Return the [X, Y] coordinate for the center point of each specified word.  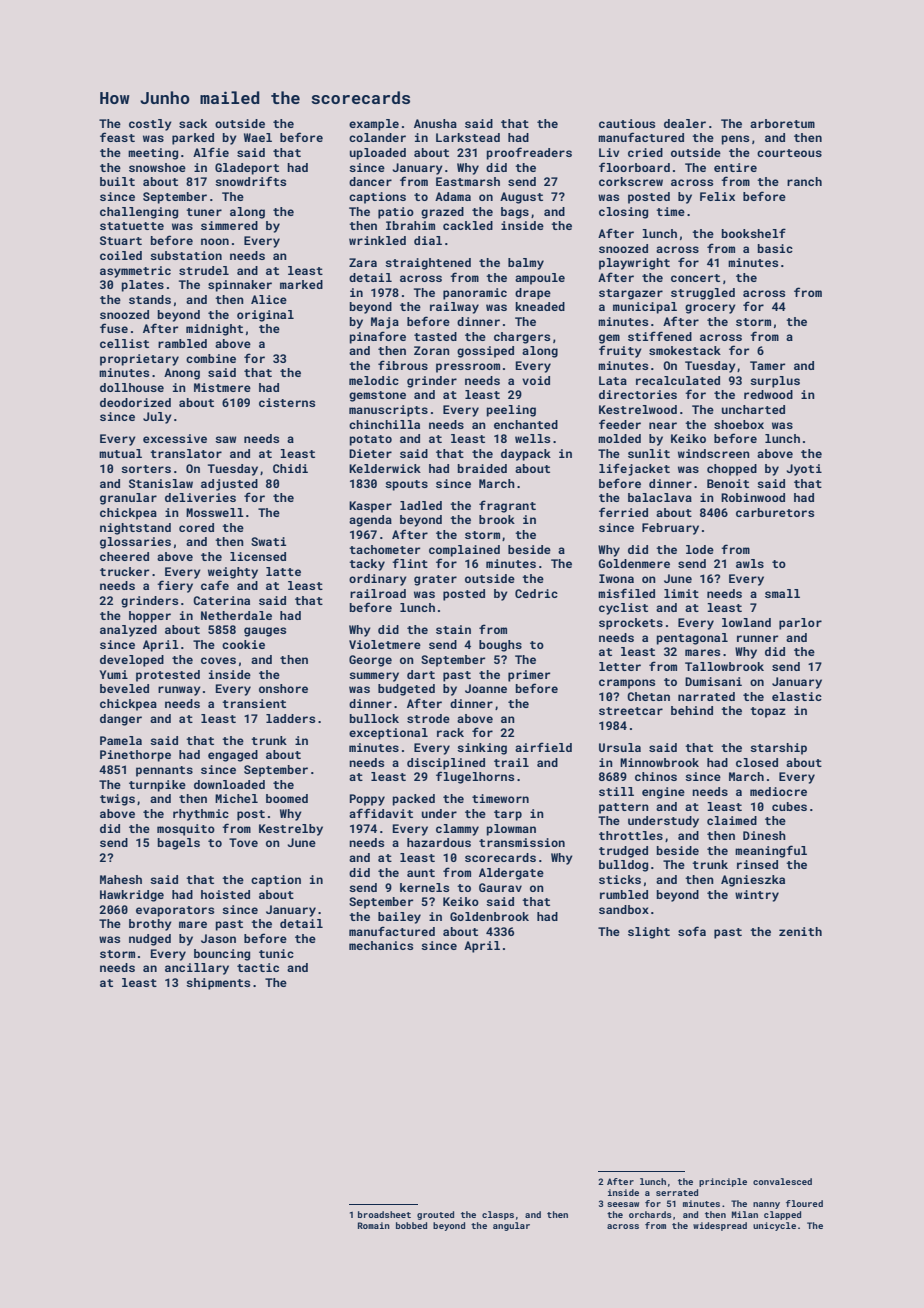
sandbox [624, 909]
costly [150, 125]
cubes [789, 806]
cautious [627, 123]
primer [529, 676]
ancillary [197, 969]
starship [778, 749]
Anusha [435, 123]
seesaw [623, 1204]
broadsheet [384, 1214]
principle [723, 1182]
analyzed [128, 631]
